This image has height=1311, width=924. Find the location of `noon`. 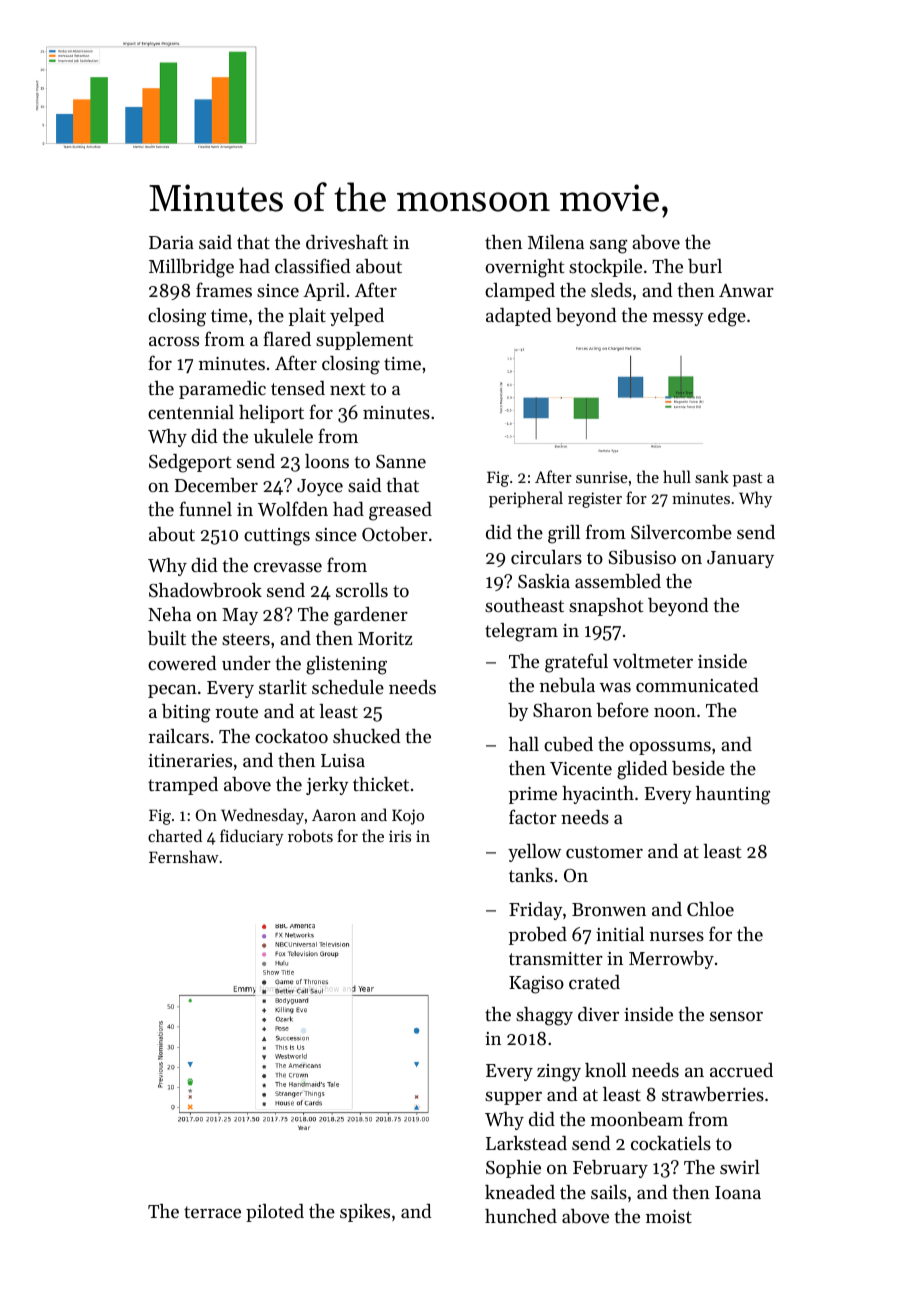

noon is located at coordinates (675, 712).
